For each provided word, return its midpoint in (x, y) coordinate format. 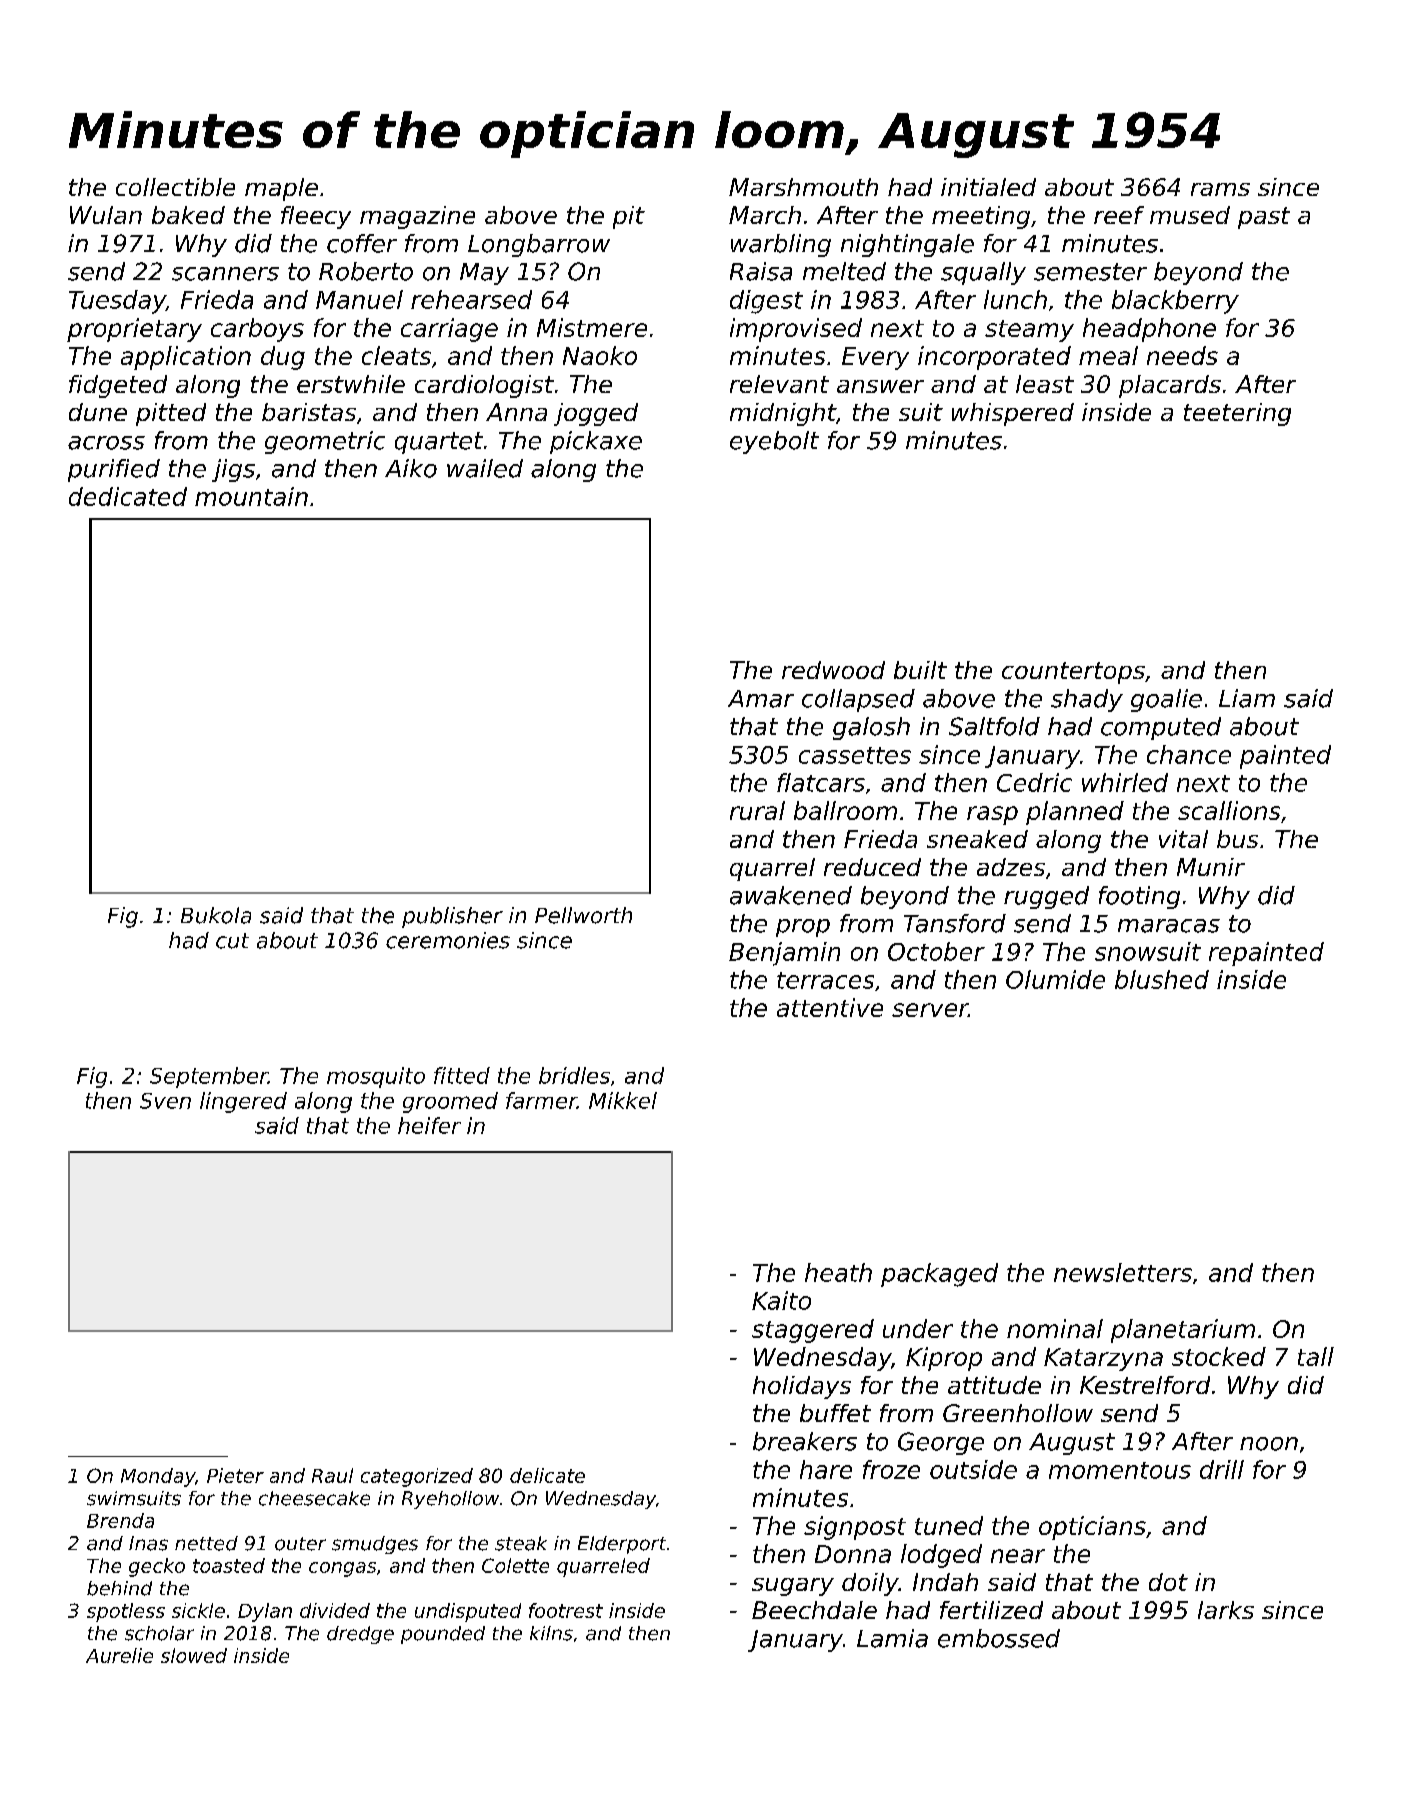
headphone (1149, 330)
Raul (332, 1475)
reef (1119, 215)
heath (838, 1272)
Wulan (106, 215)
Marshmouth (803, 187)
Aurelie (119, 1655)
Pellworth (583, 915)
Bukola (216, 915)
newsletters (1123, 1272)
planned (1075, 813)
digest (766, 302)
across (106, 443)
